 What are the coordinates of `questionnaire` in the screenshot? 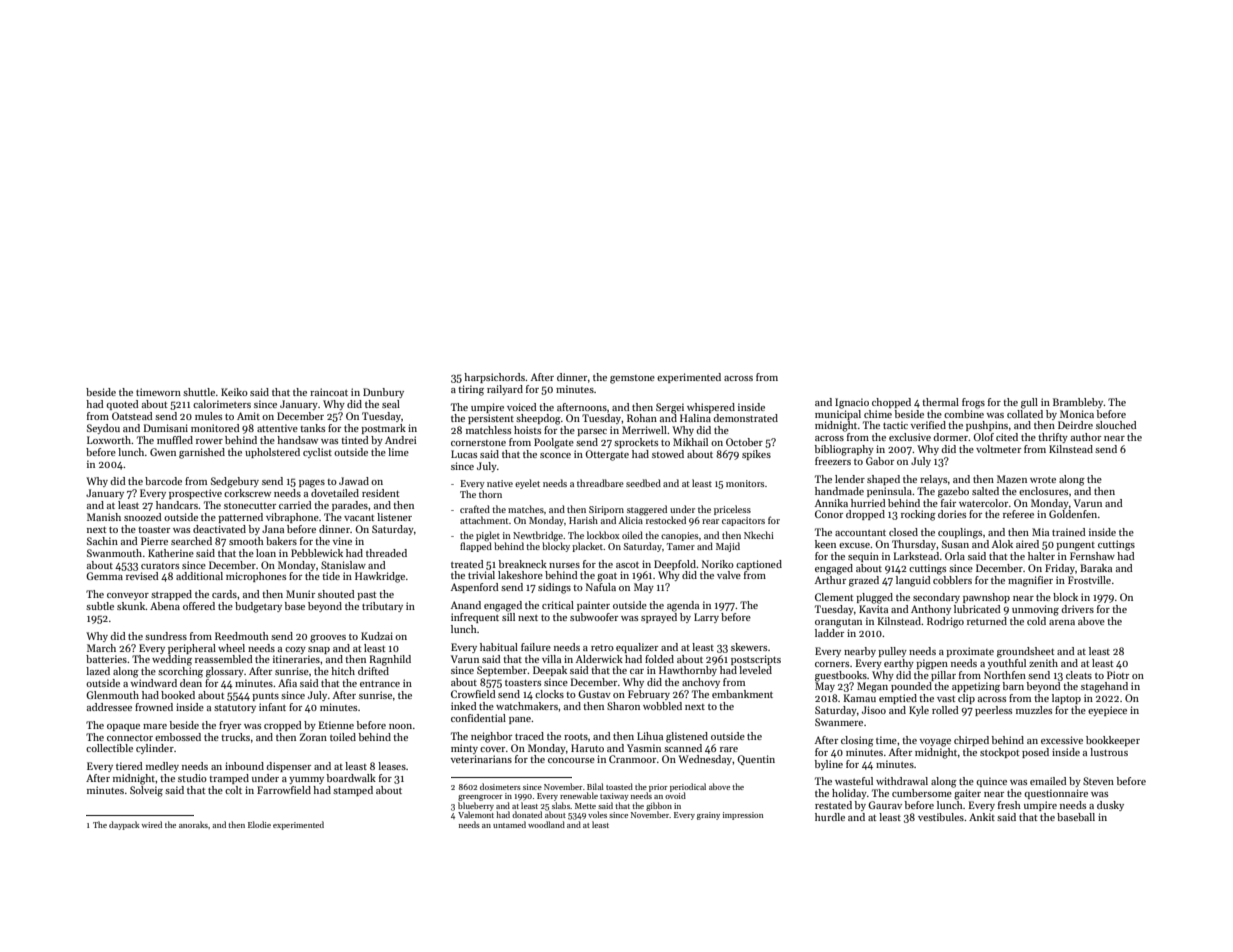 It's located at (1056, 794).
